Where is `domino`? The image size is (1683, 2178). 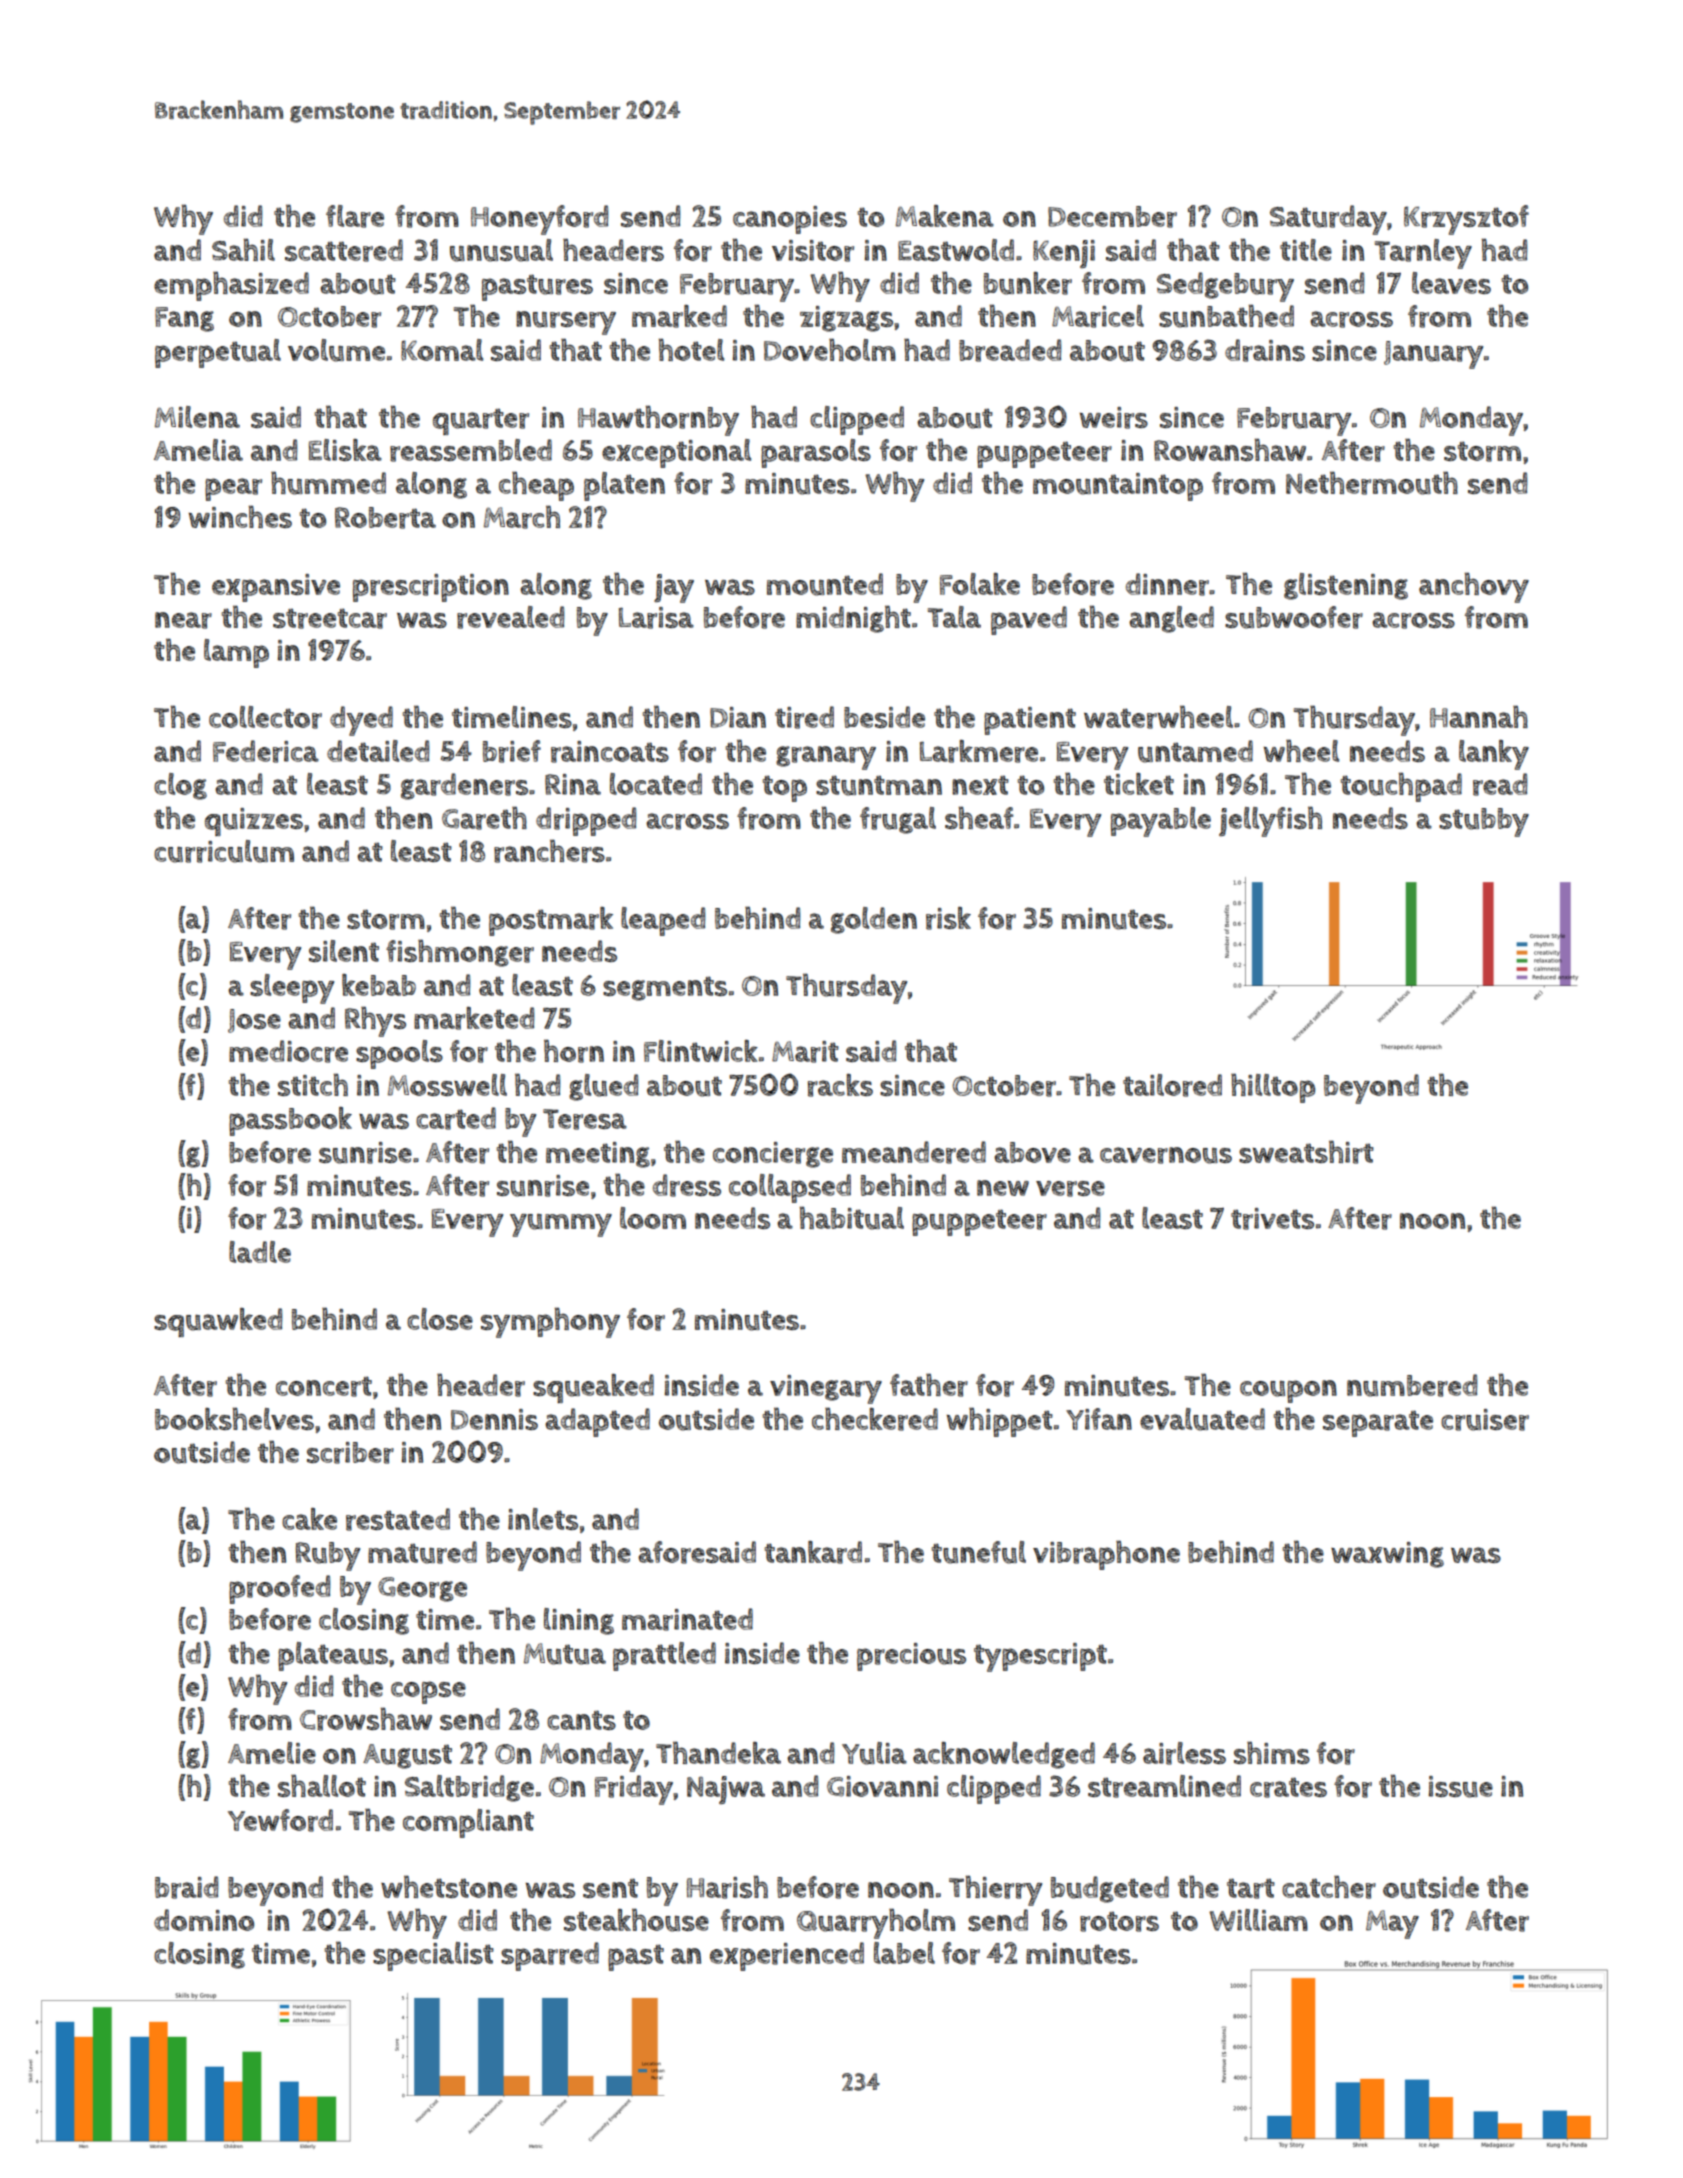
domino is located at coordinates (204, 1920).
